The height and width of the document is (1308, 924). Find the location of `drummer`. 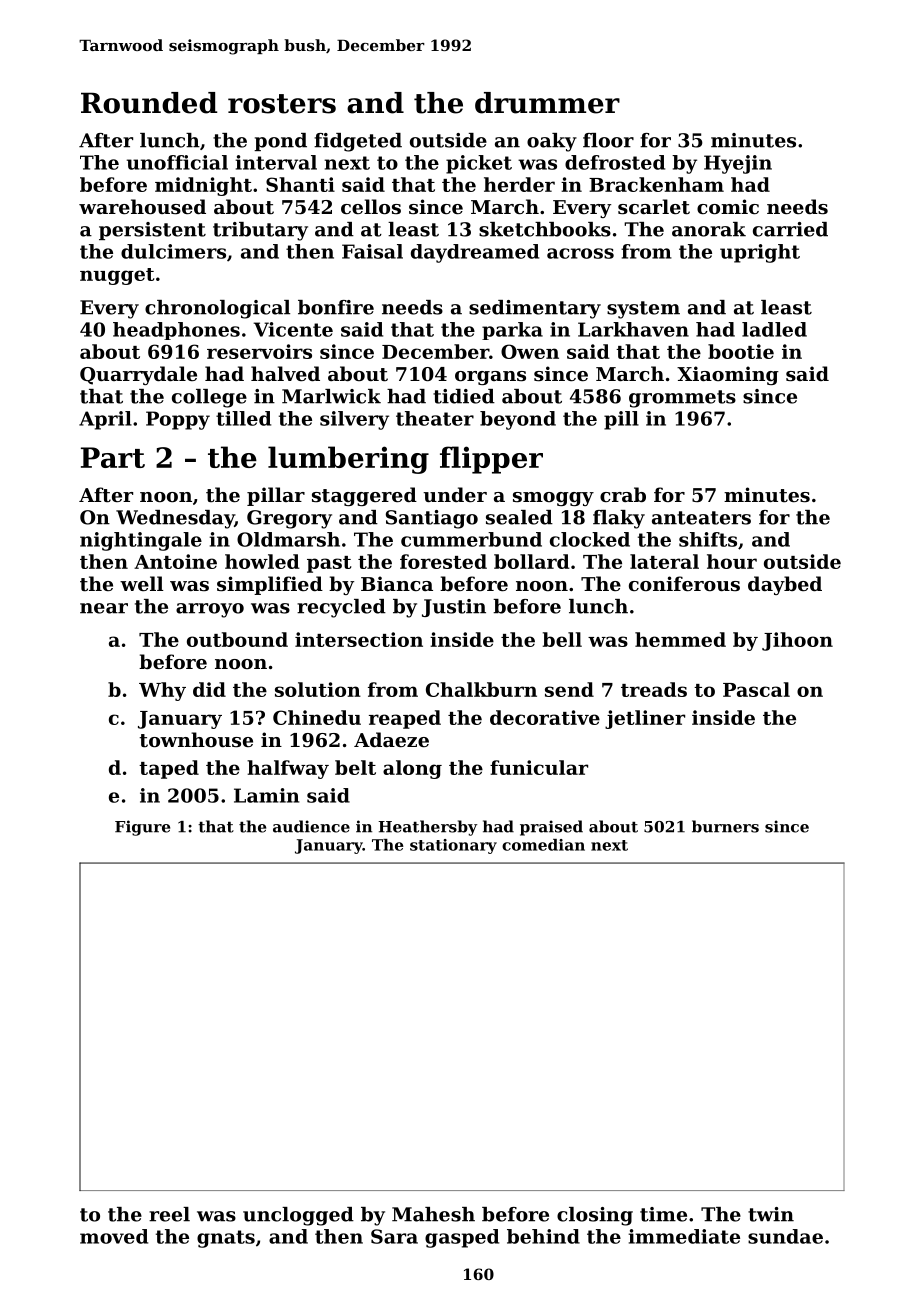

drummer is located at coordinates (547, 103).
